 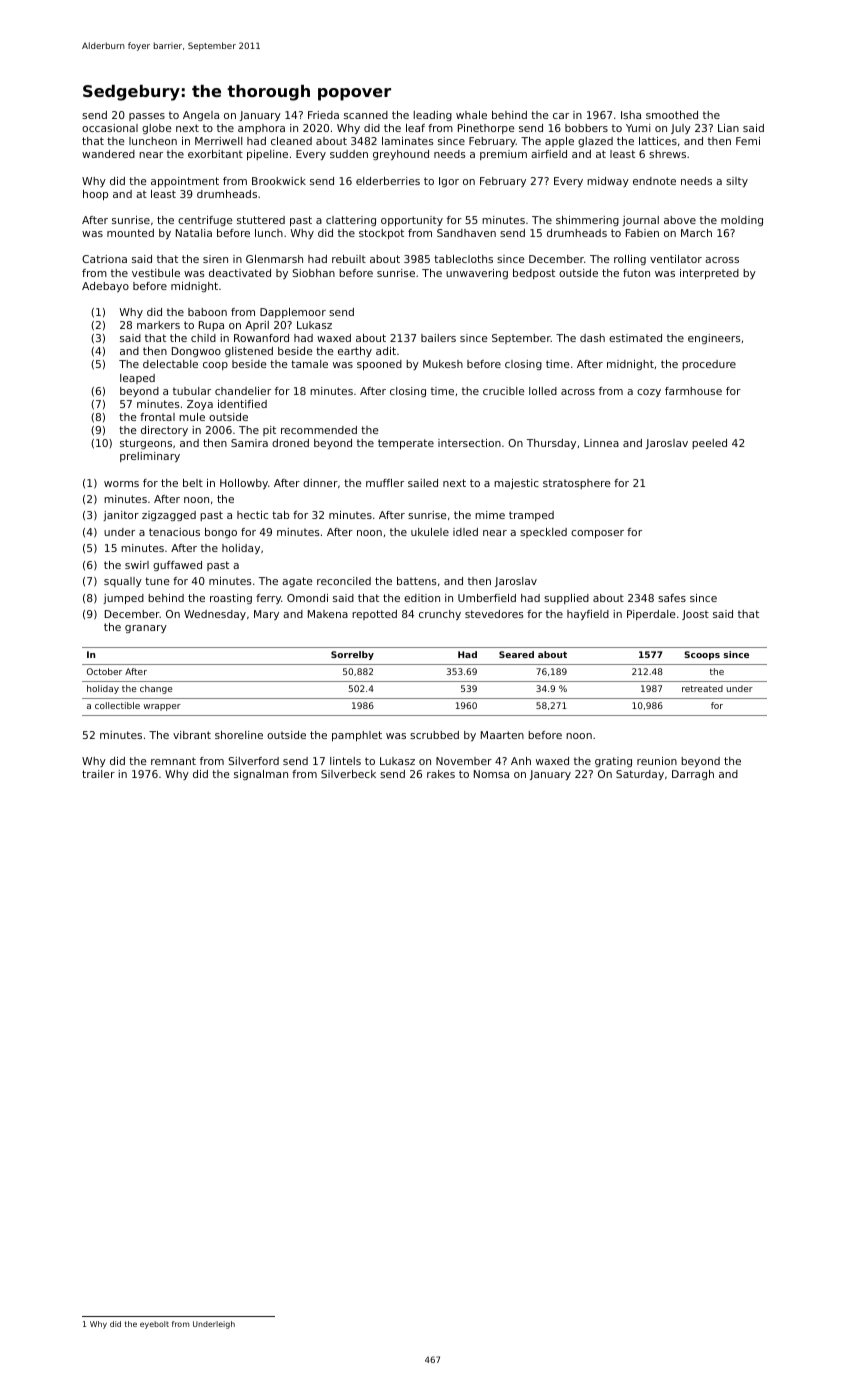 What do you see at coordinates (154, 1325) in the image?
I see `eyebolt` at bounding box center [154, 1325].
